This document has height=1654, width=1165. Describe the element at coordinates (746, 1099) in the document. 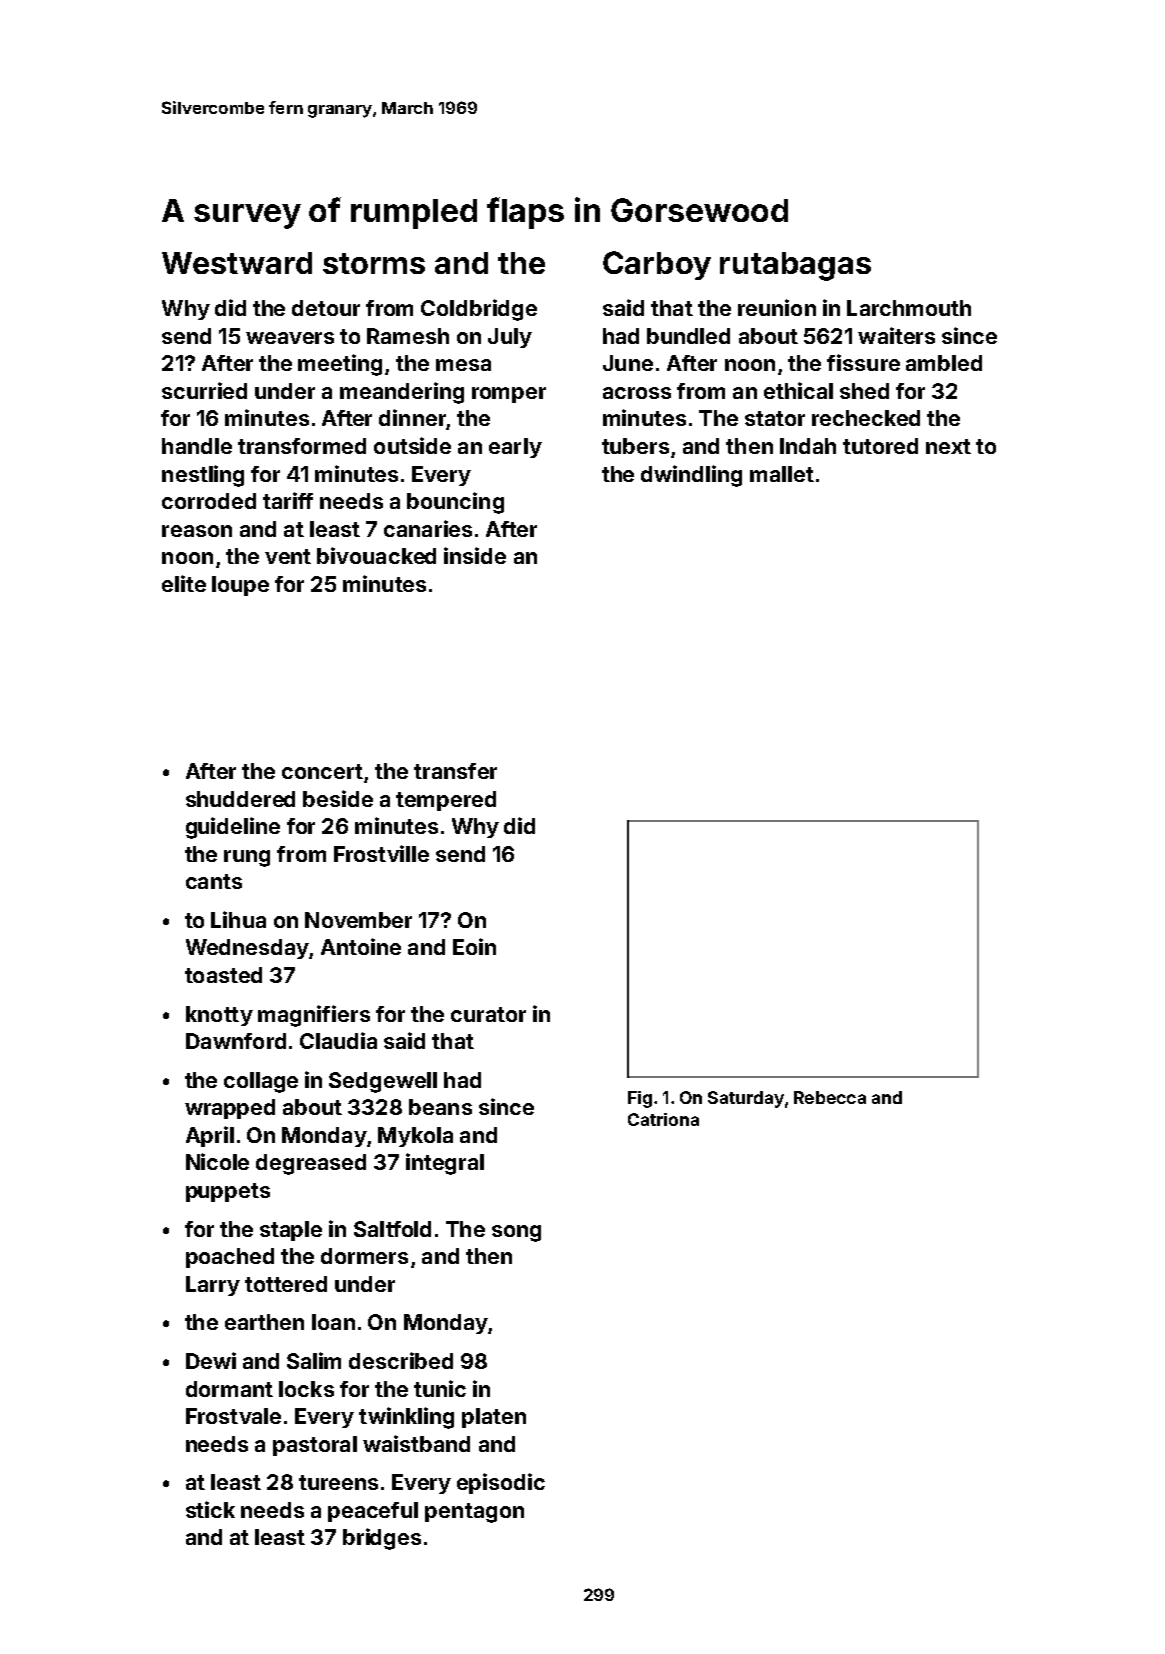

I see `Saturday` at that location.
